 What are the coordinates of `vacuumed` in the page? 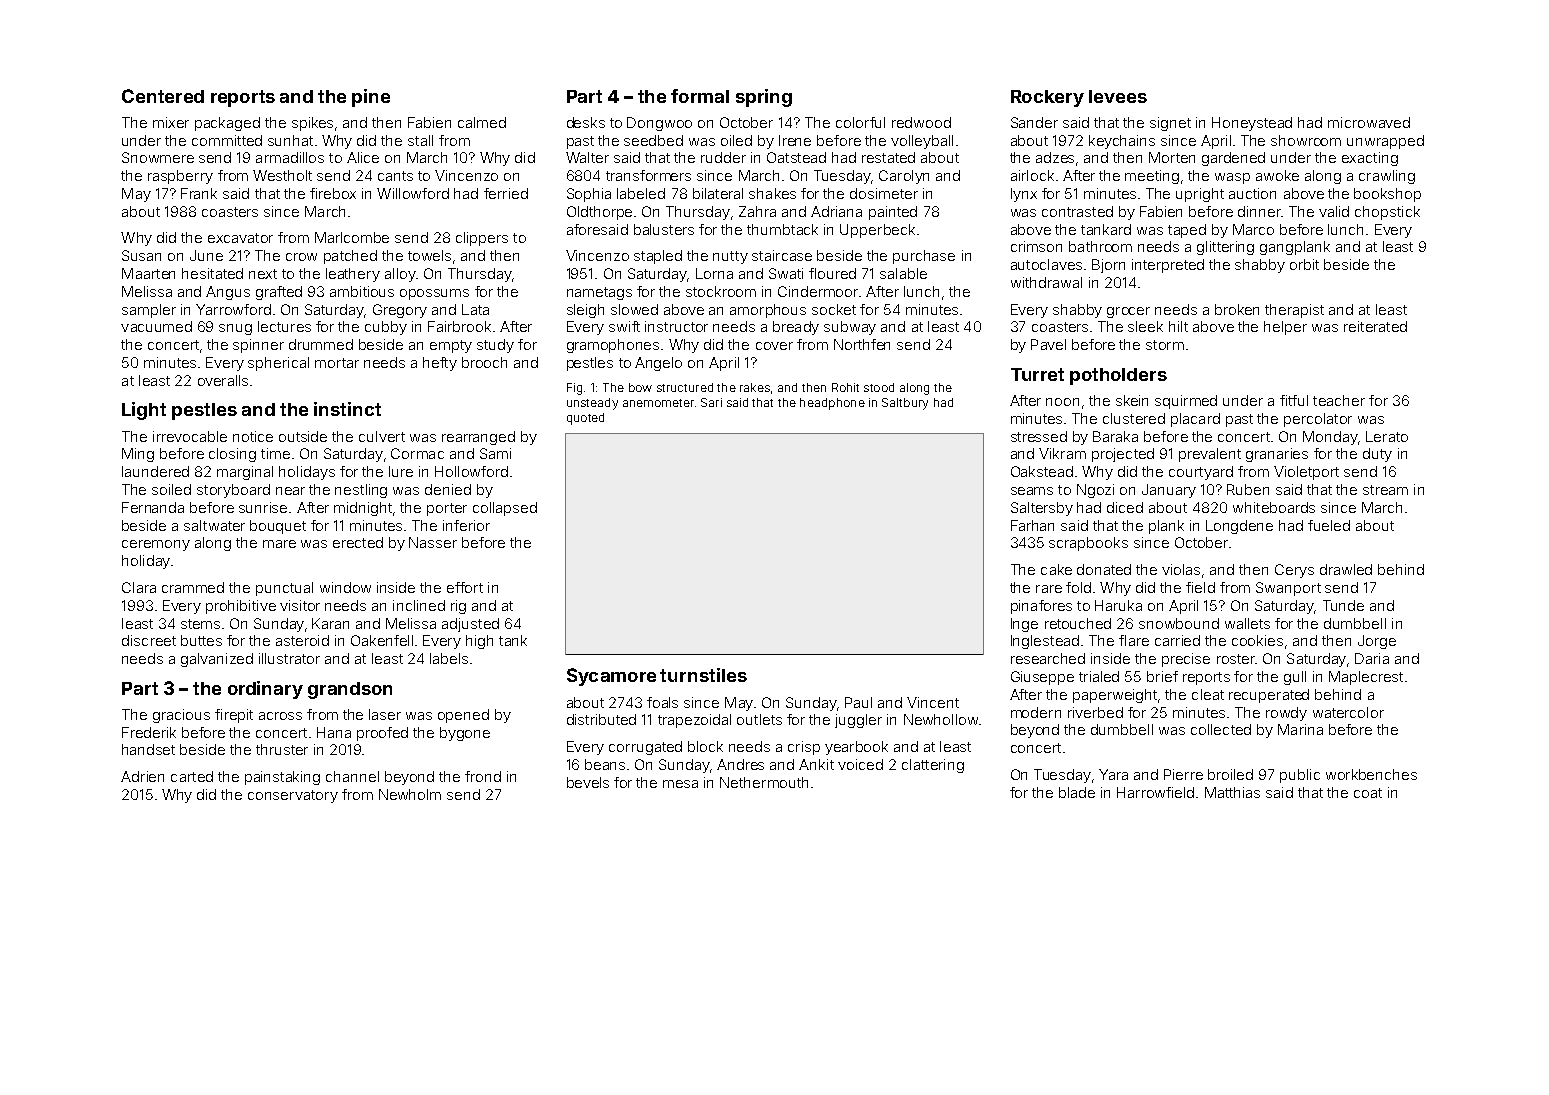 It's located at (156, 326).
